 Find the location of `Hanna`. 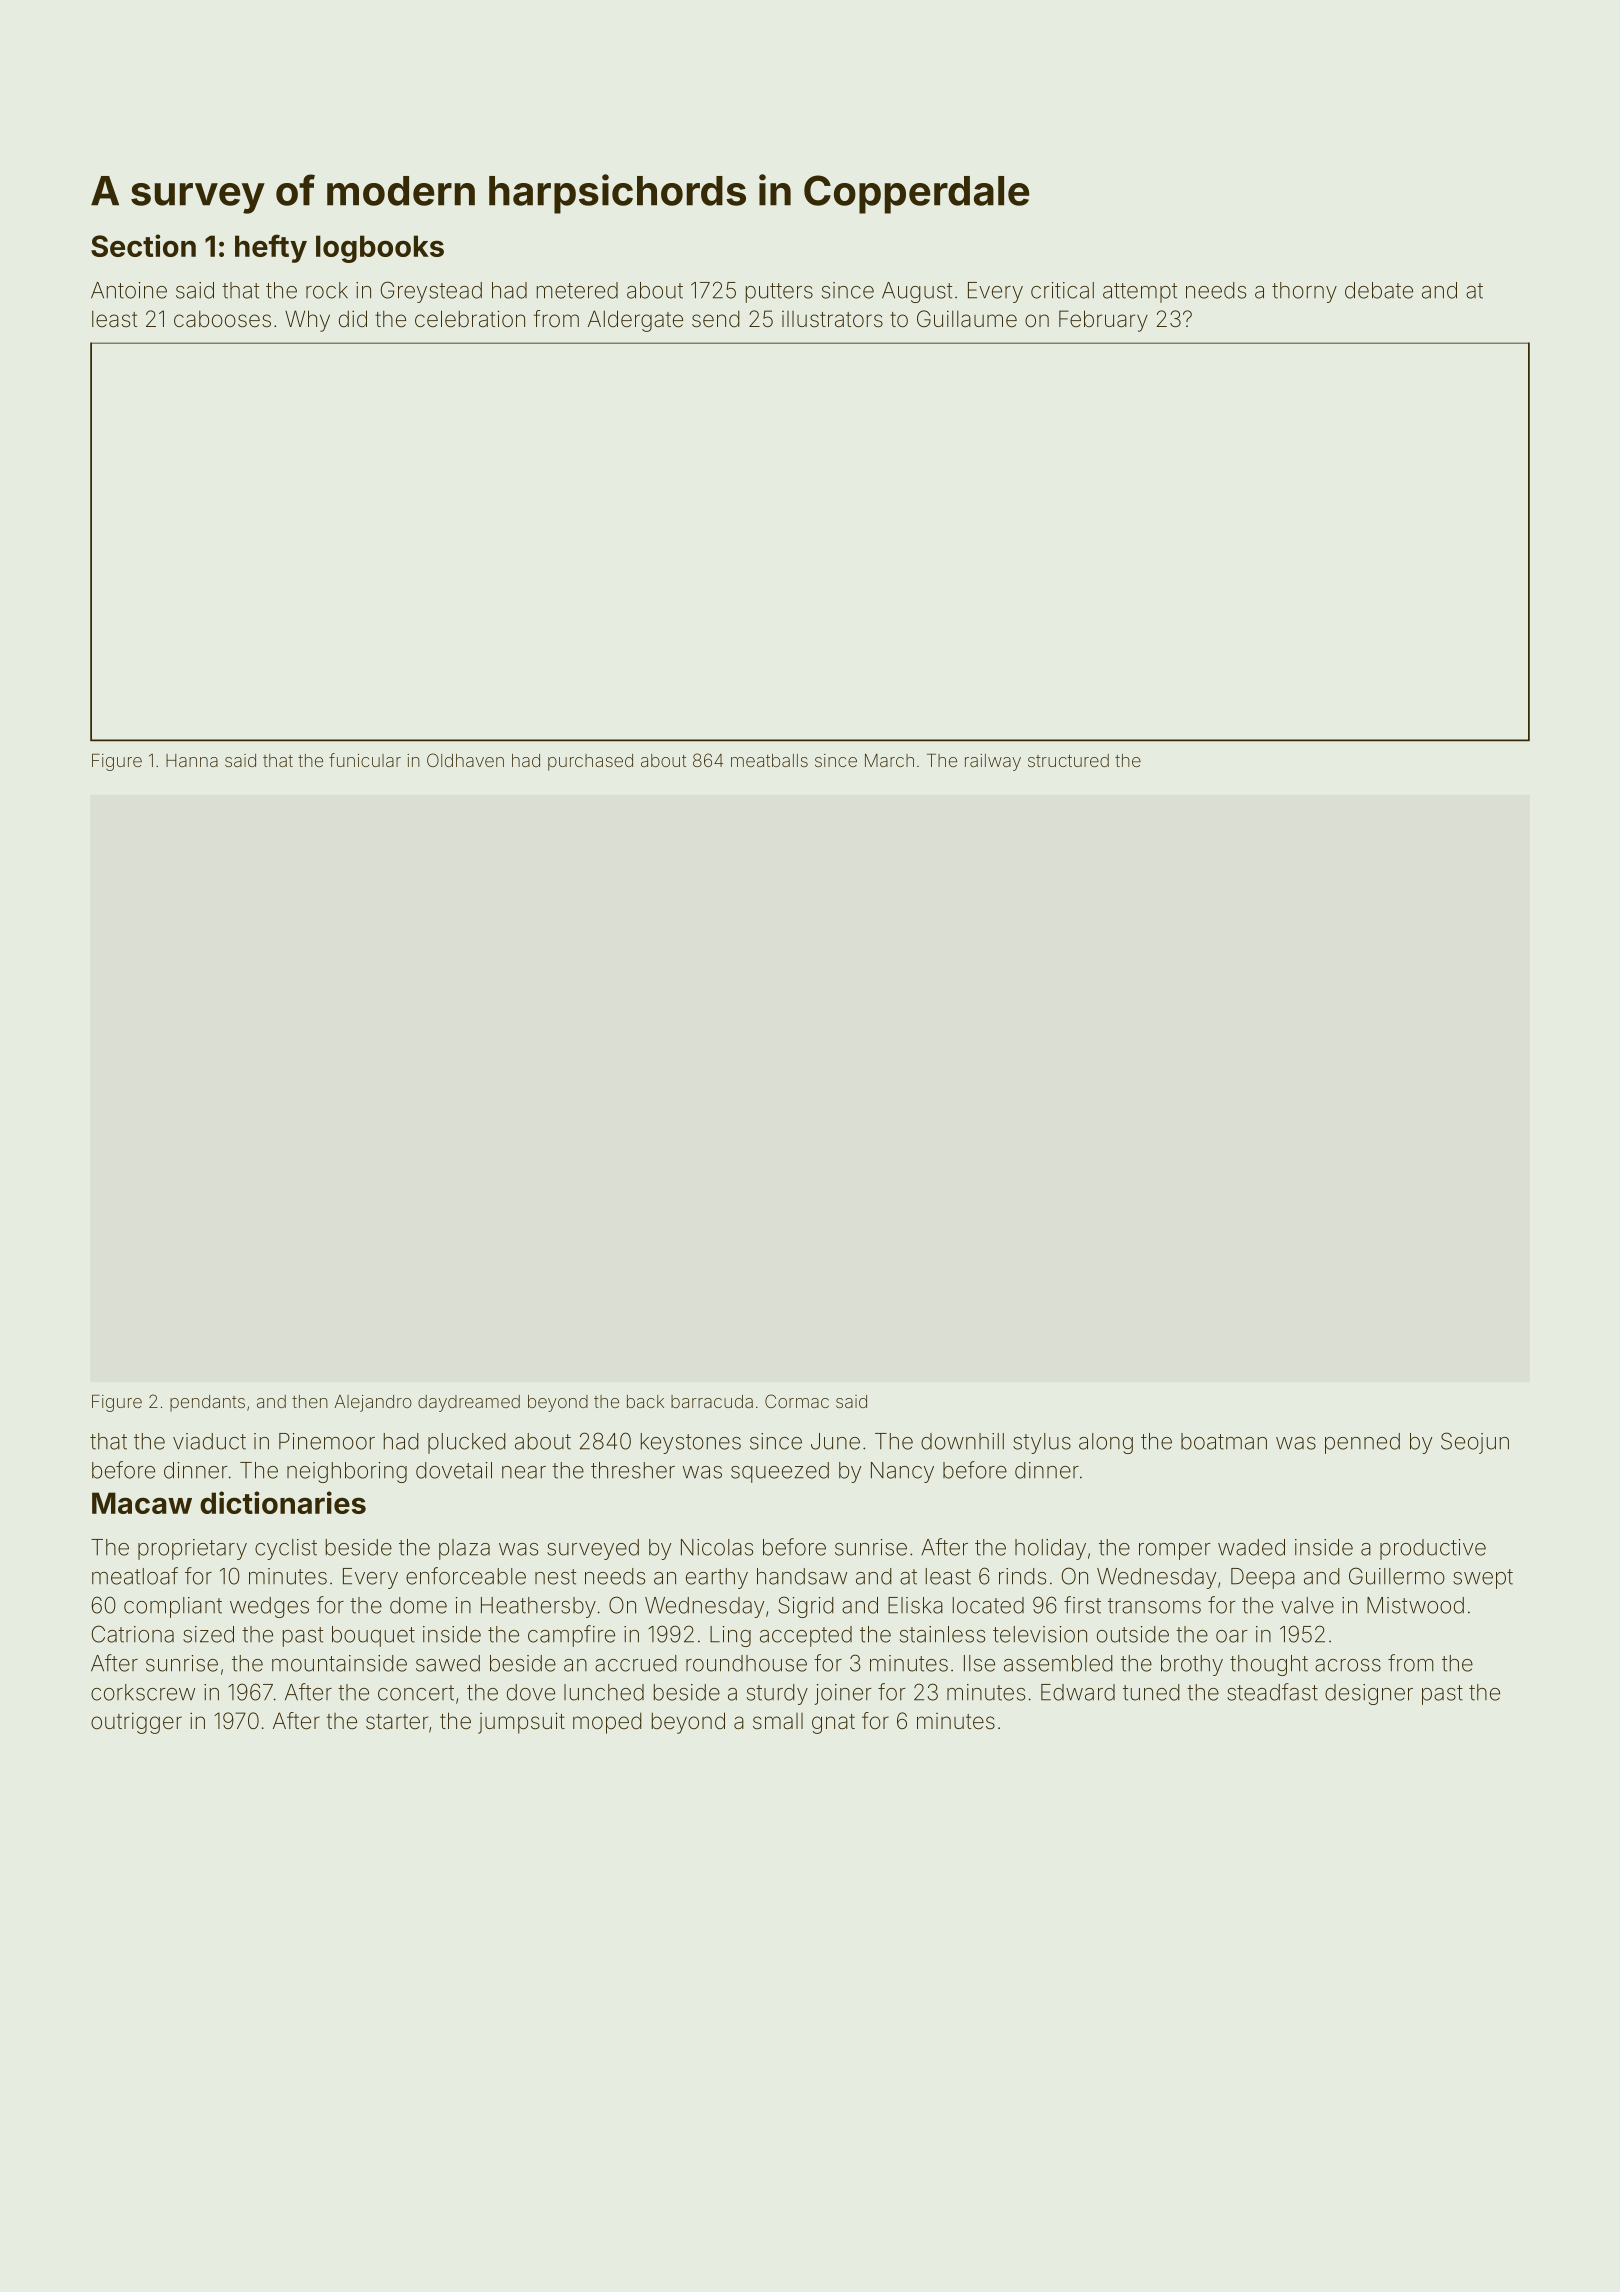

Hanna is located at coordinates (192, 760).
